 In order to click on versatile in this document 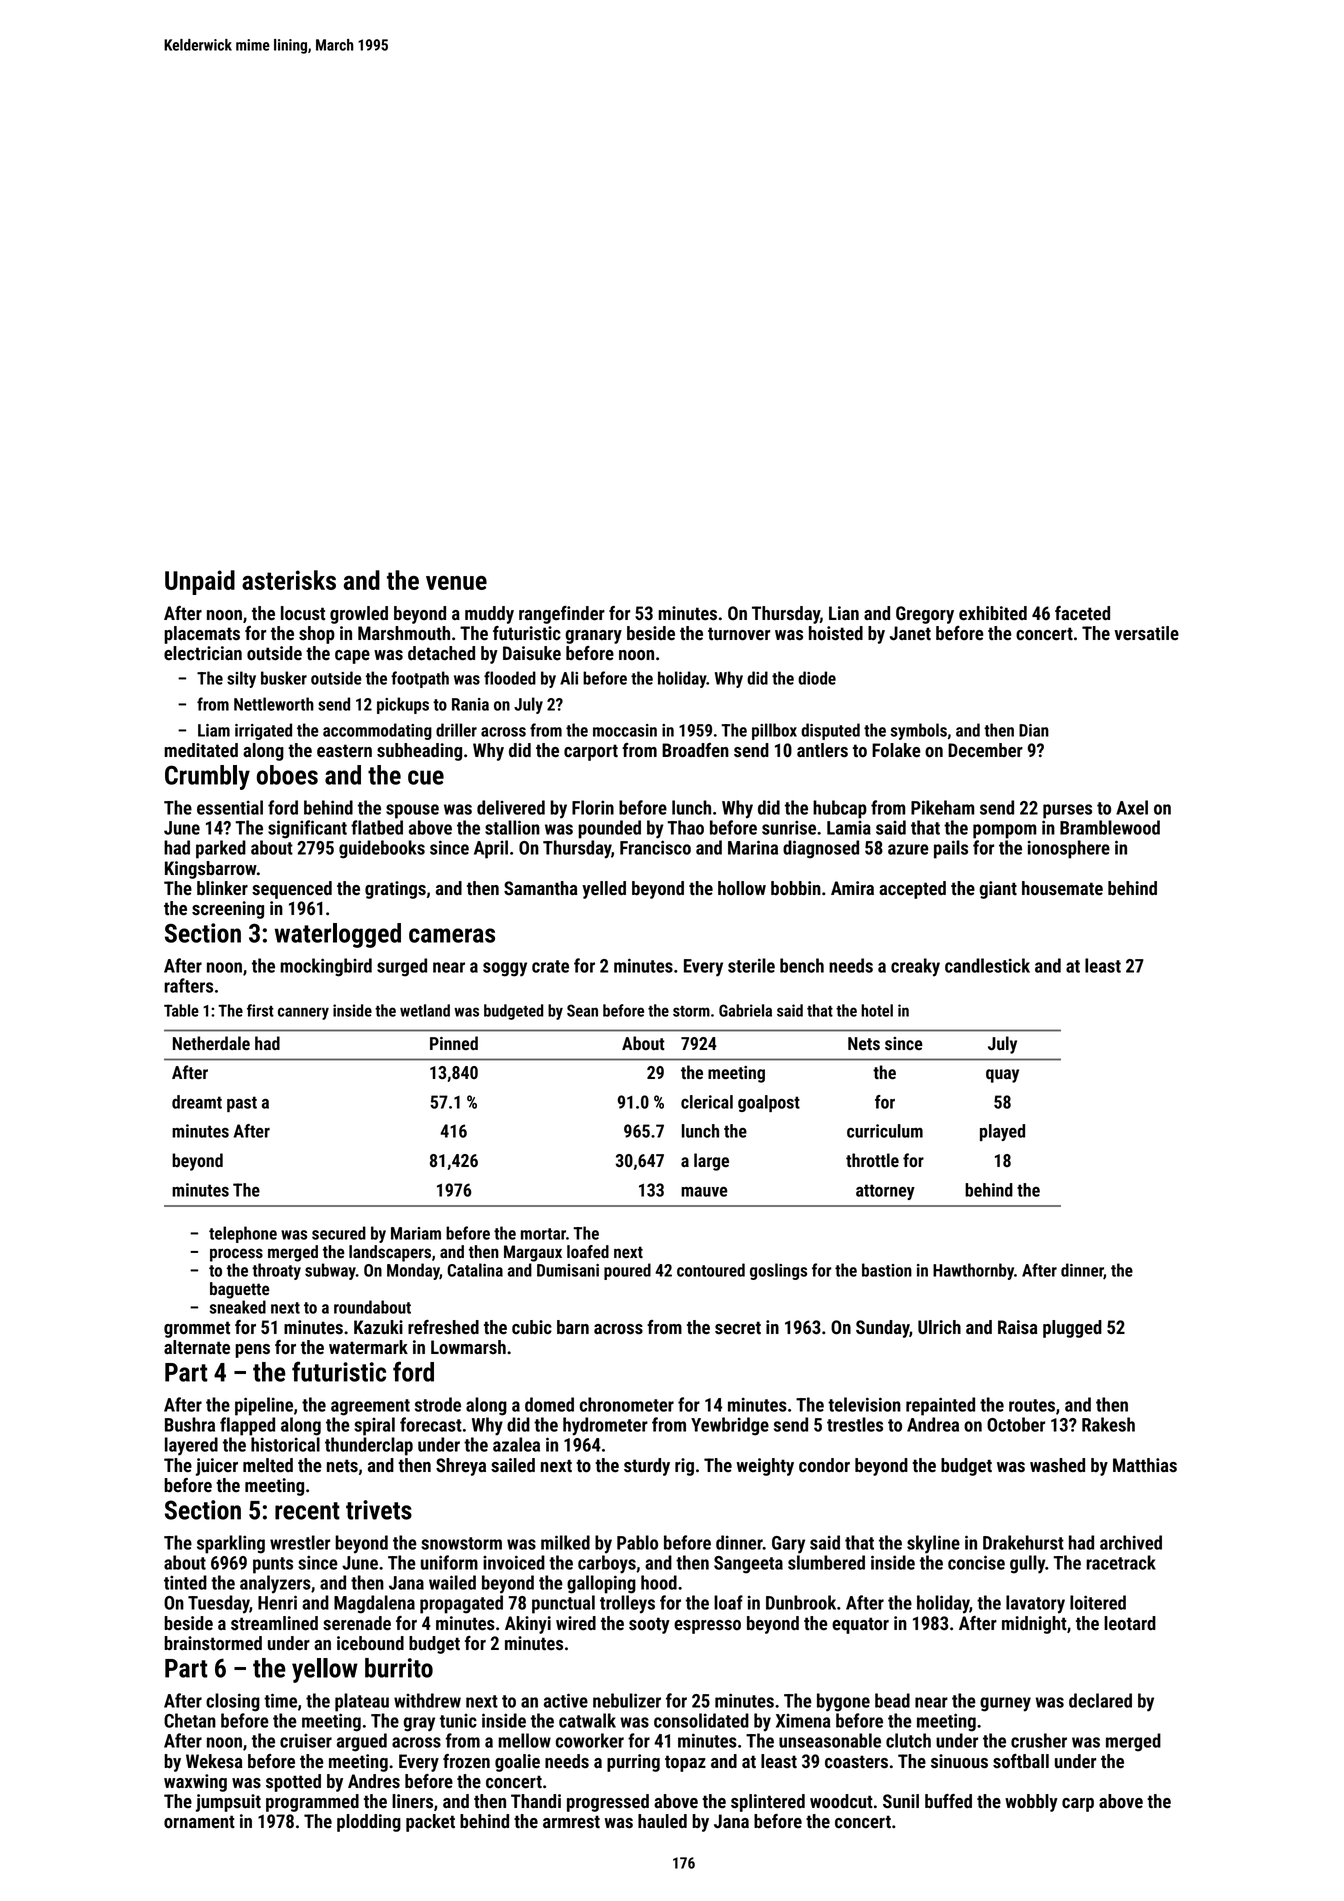, I will do `click(1146, 633)`.
